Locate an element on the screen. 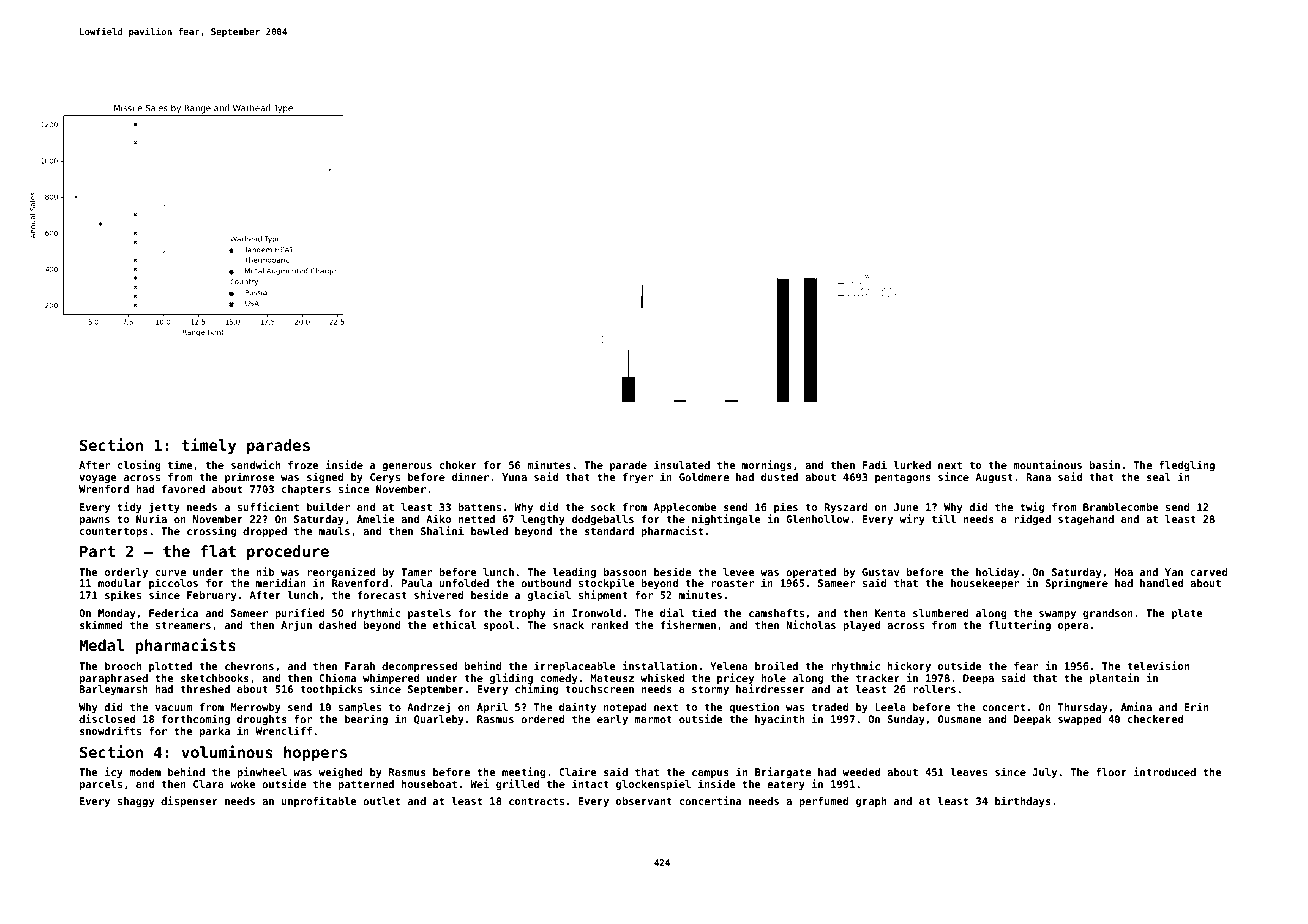 The height and width of the screenshot is (924, 1308). fledgling is located at coordinates (1187, 466).
